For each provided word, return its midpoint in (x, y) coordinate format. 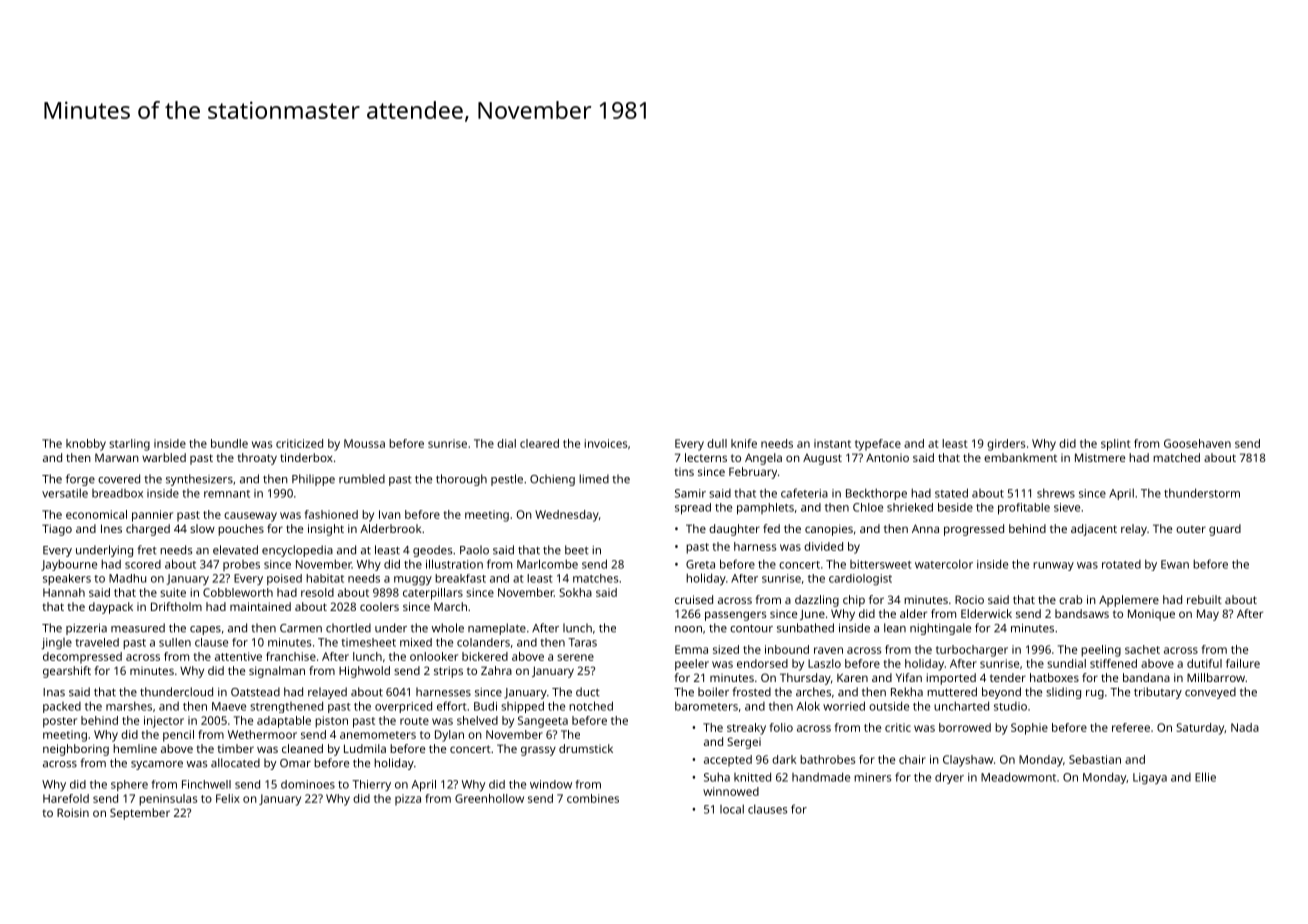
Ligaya (1150, 779)
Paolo (474, 550)
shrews (1056, 493)
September (140, 814)
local (732, 809)
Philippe (313, 480)
